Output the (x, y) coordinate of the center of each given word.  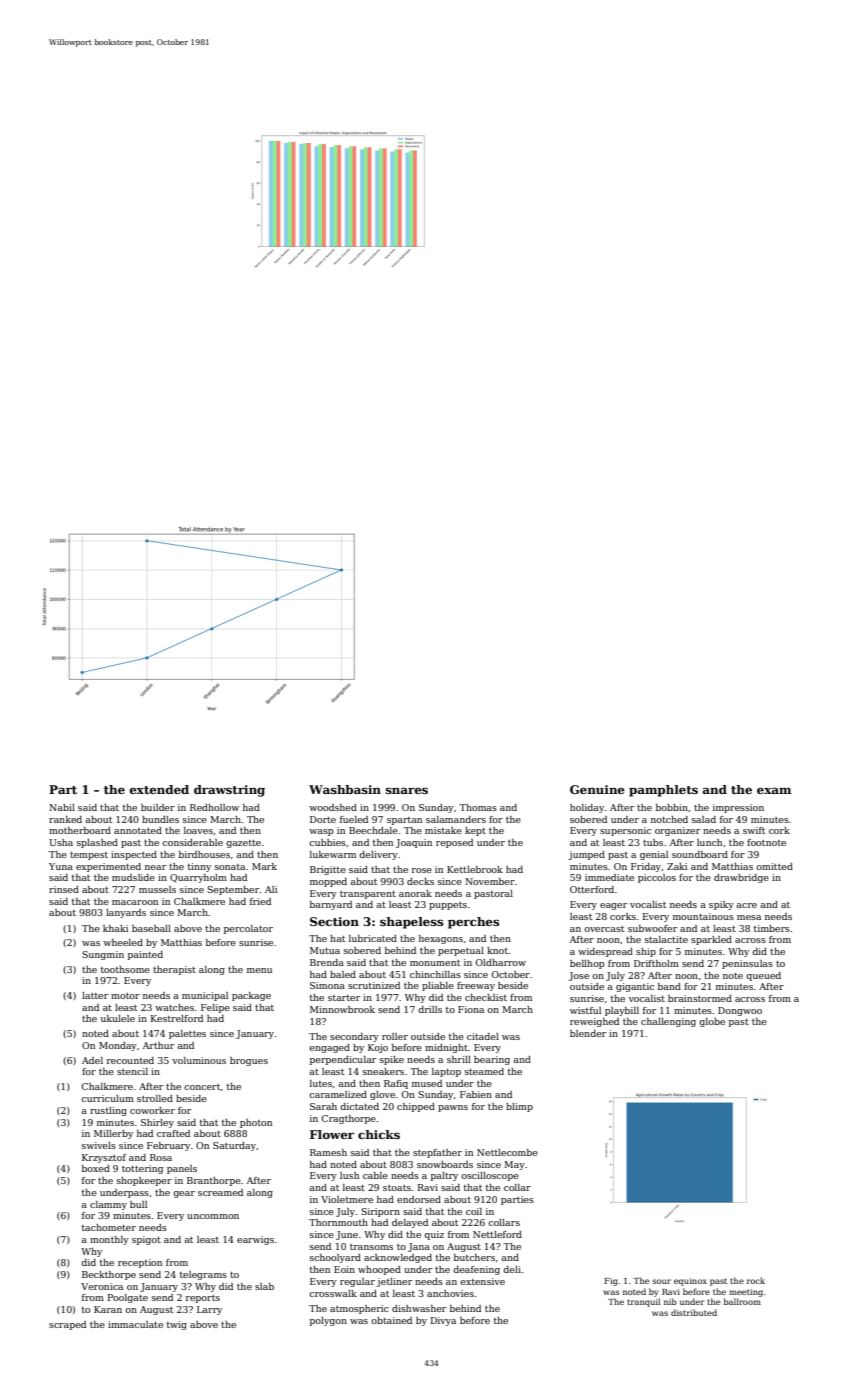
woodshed (333, 807)
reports (203, 1299)
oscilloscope (490, 1176)
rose (422, 870)
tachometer (109, 1227)
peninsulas (747, 964)
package (251, 996)
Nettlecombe (507, 1152)
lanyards (126, 913)
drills (430, 1009)
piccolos (657, 878)
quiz (434, 1235)
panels (182, 1169)
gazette (243, 844)
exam (774, 790)
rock (756, 1280)
